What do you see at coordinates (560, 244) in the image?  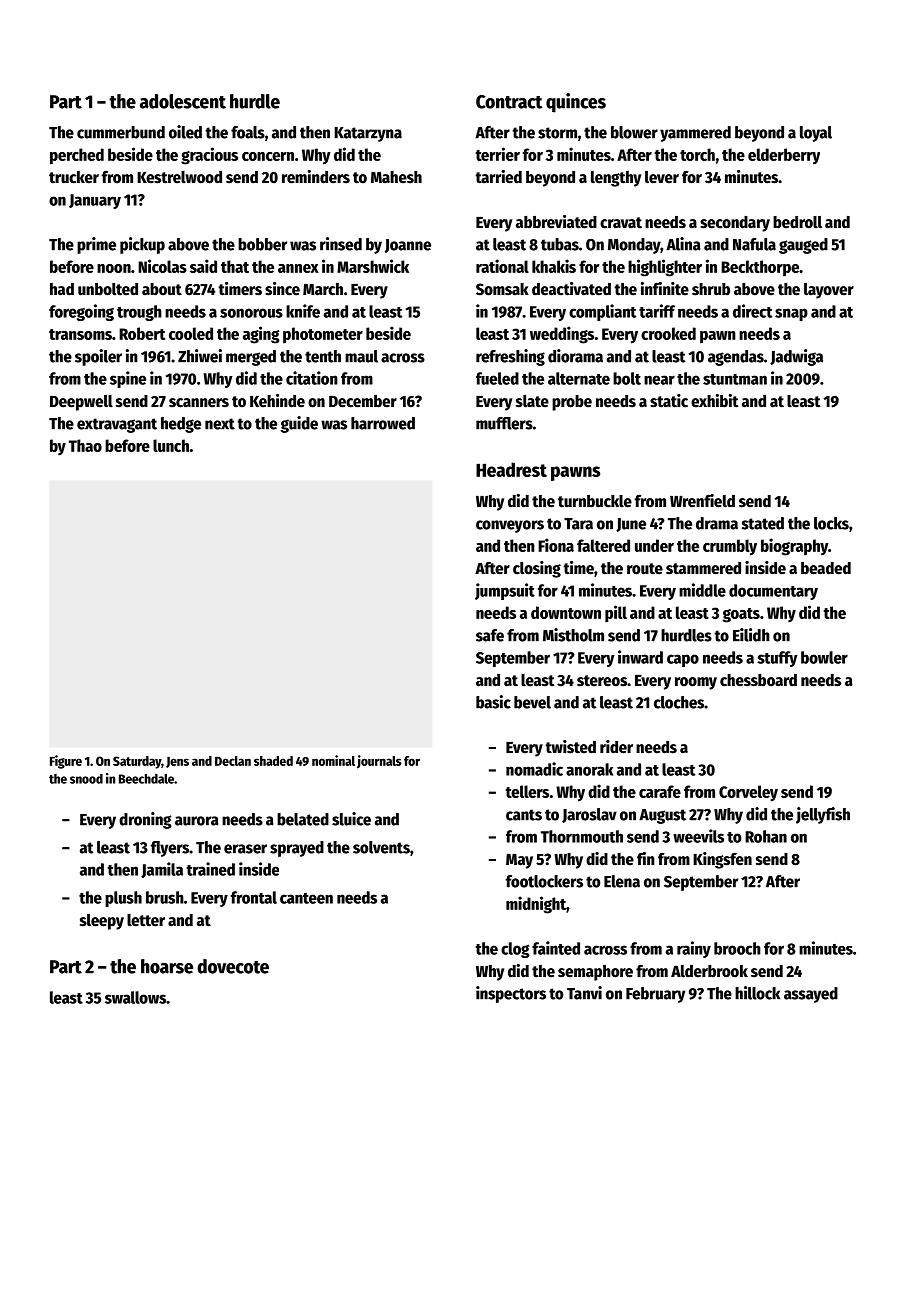 I see `tubas` at bounding box center [560, 244].
